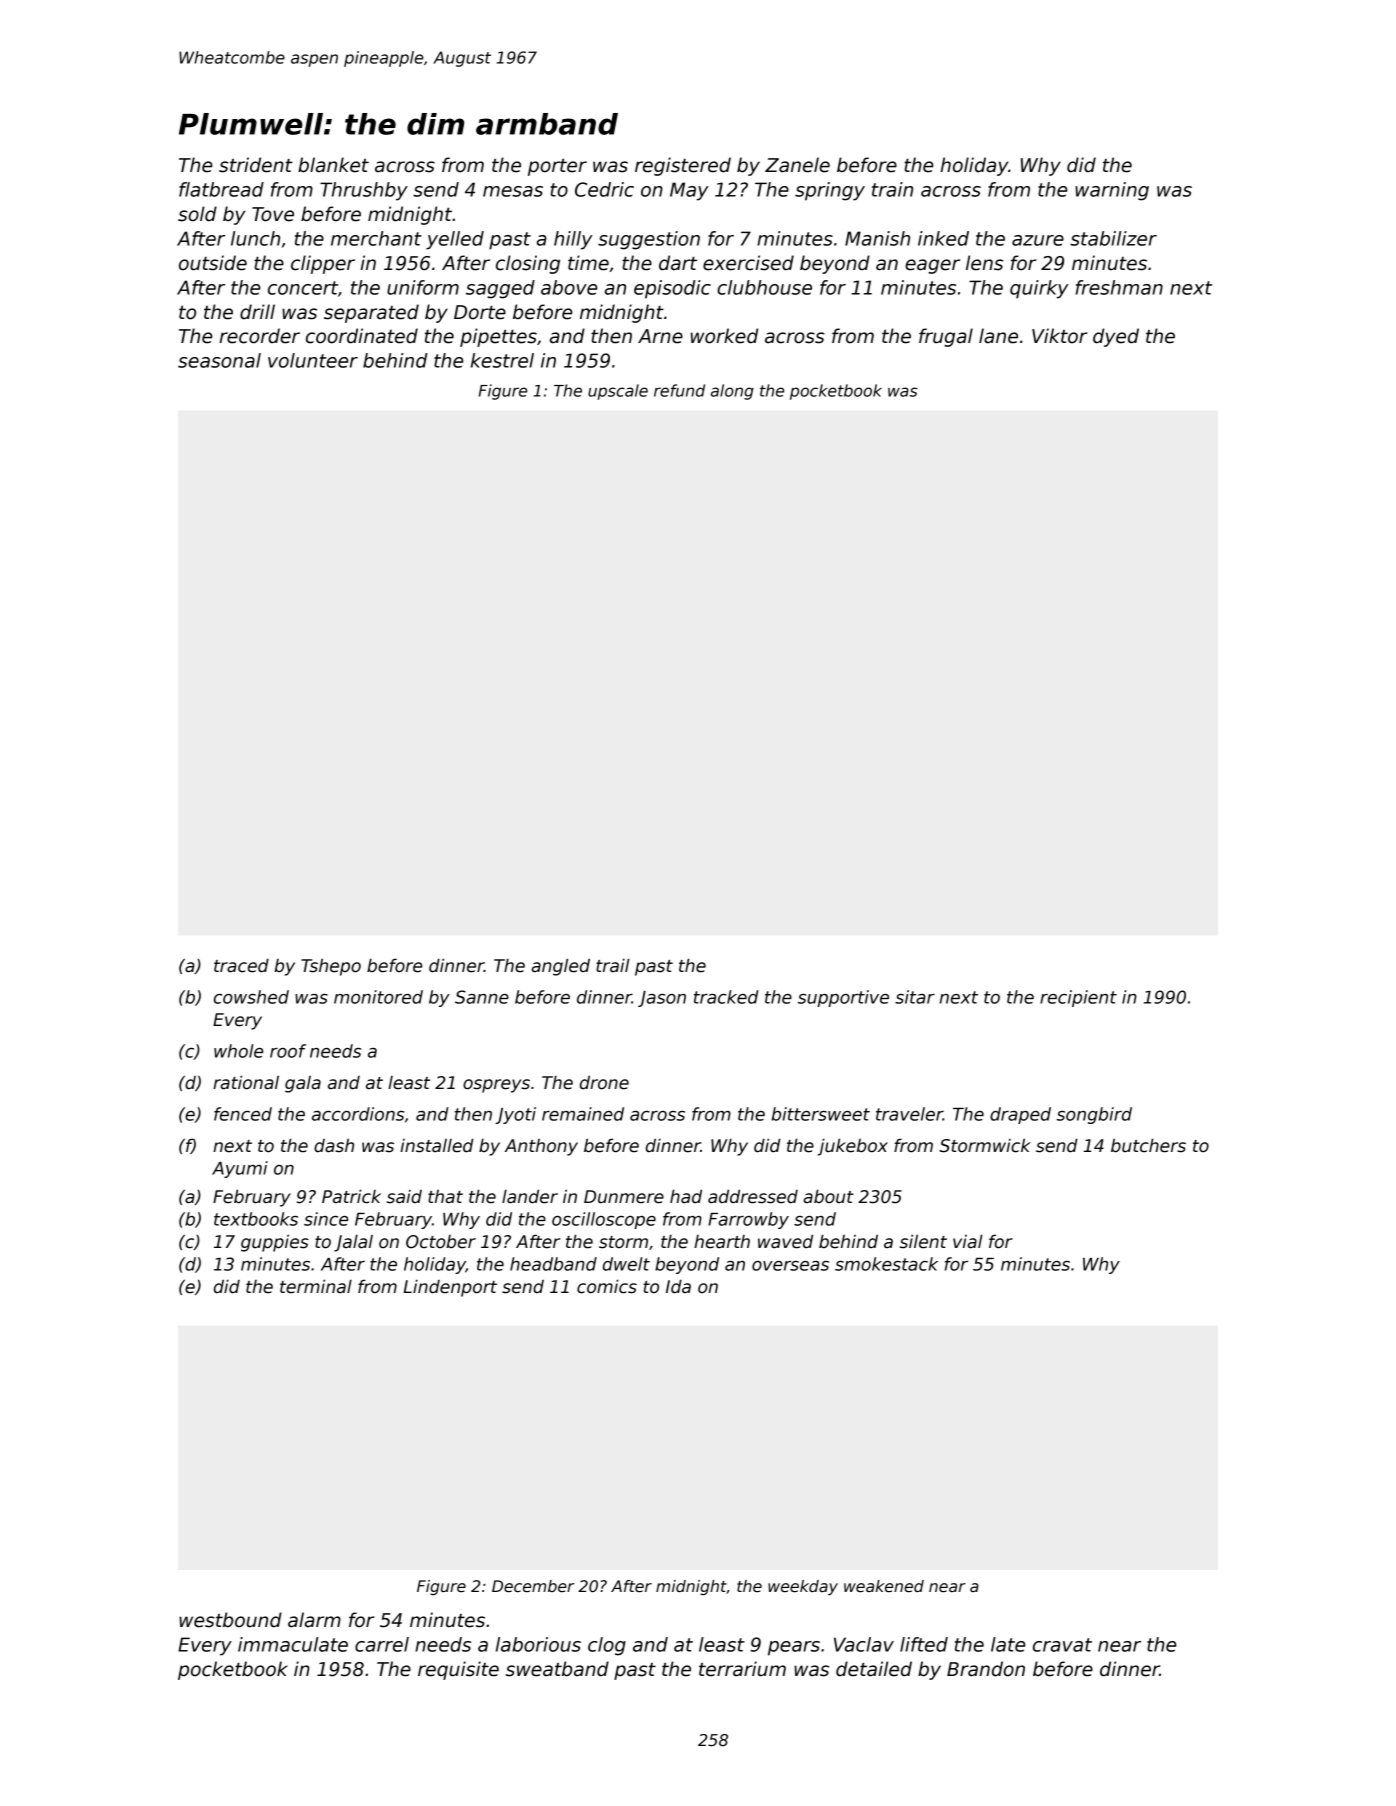 The height and width of the screenshot is (1806, 1396). Describe the element at coordinates (496, 1086) in the screenshot. I see `ospreys` at that location.
